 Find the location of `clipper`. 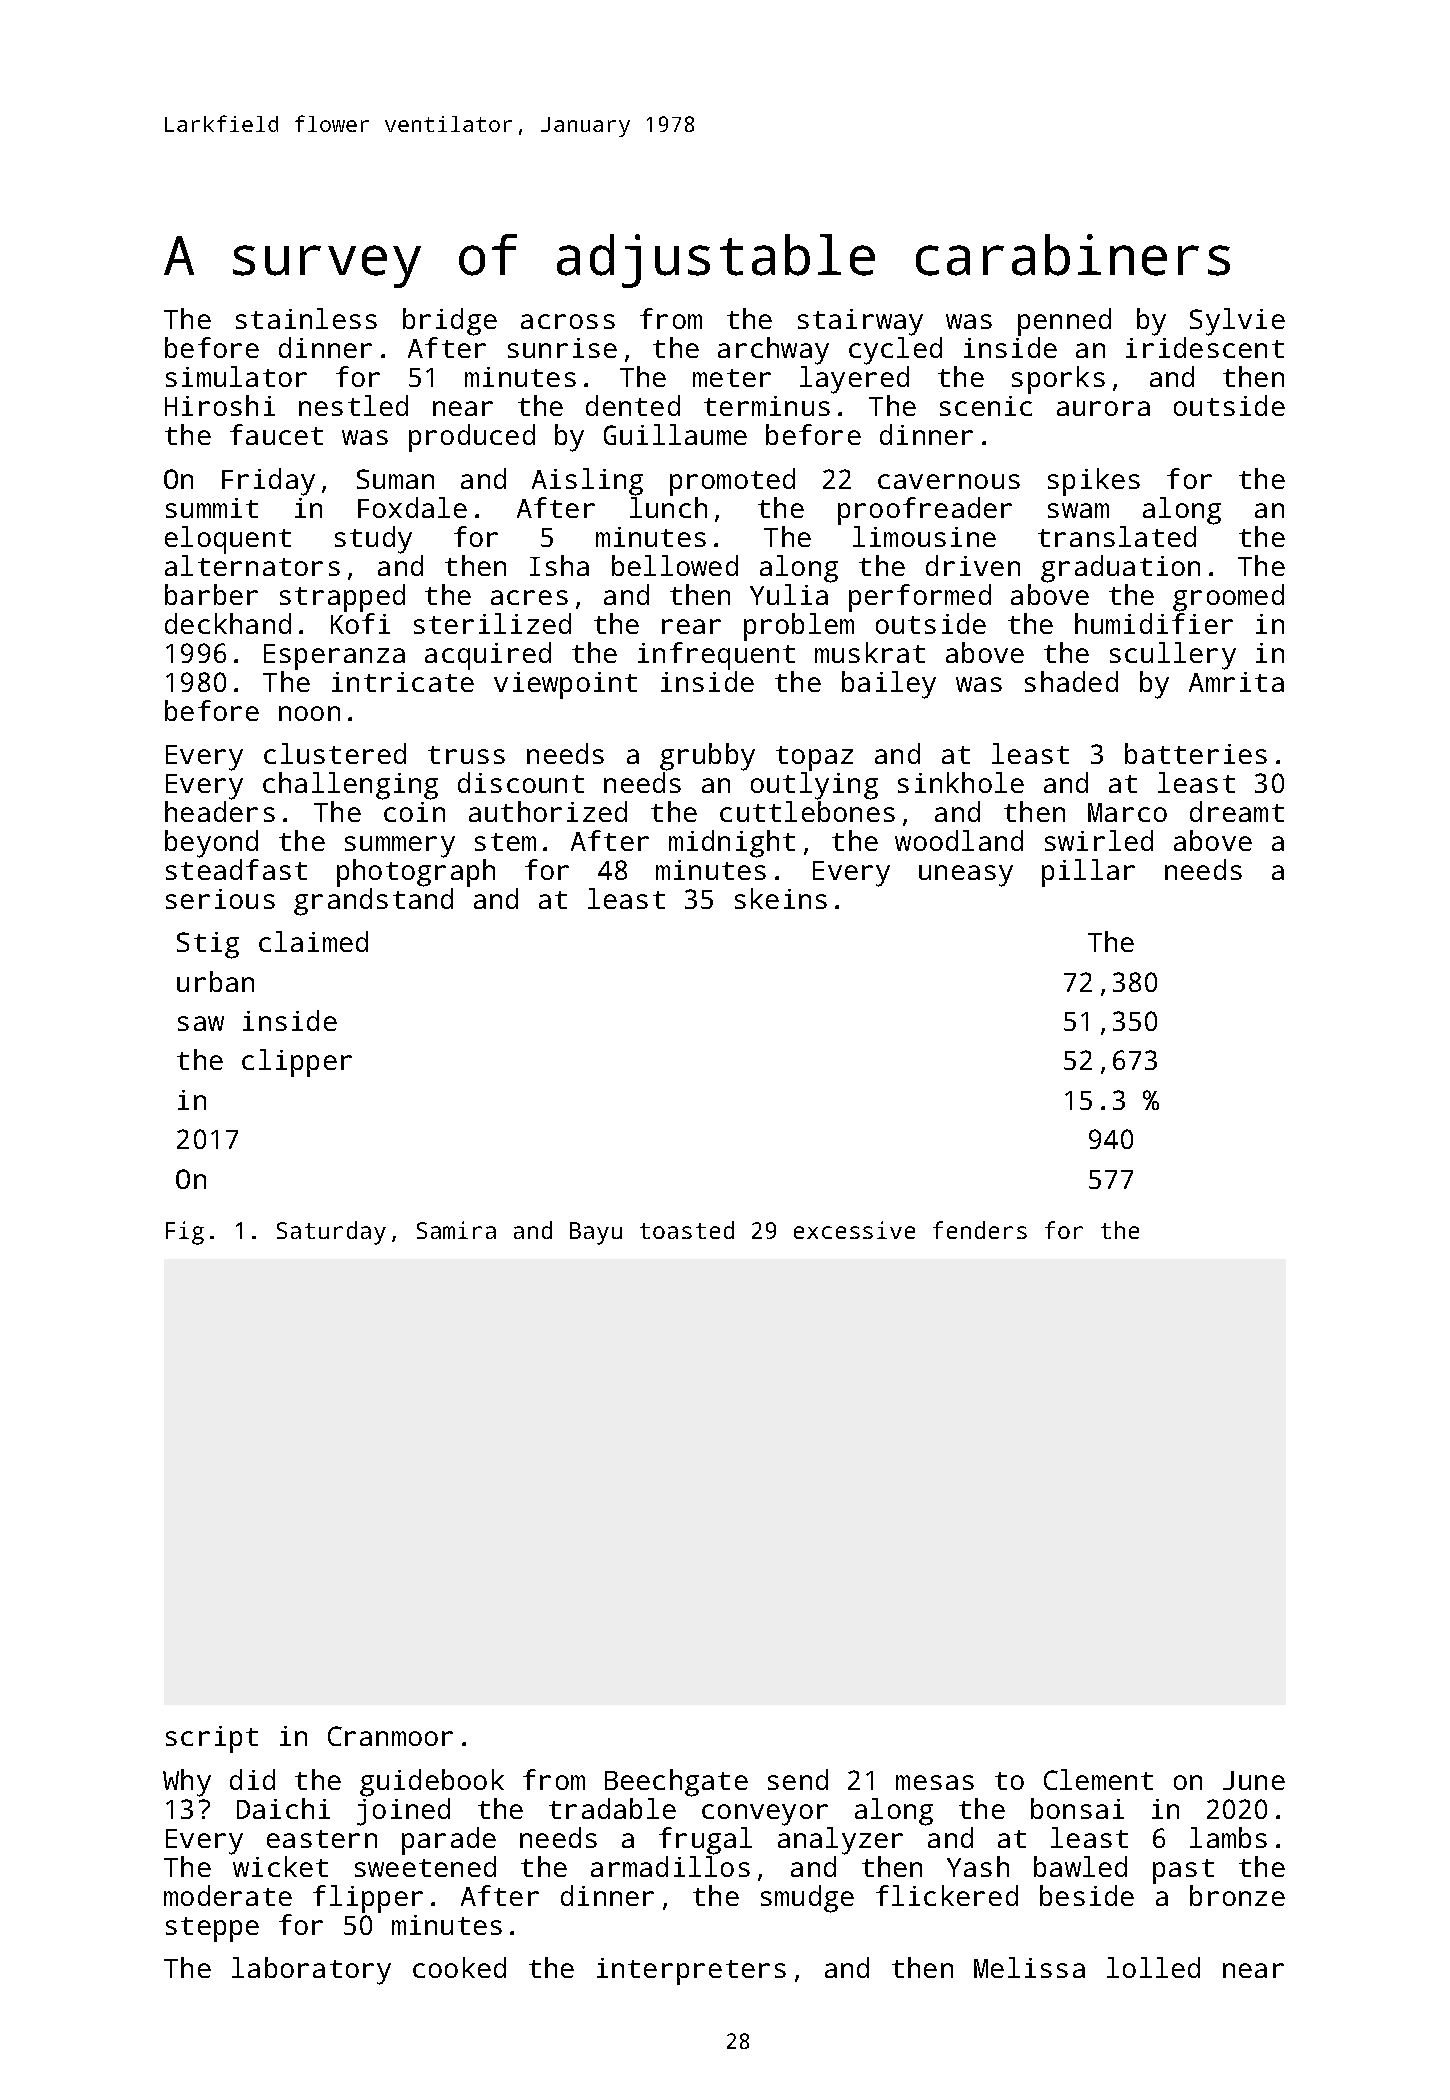

clipper is located at coordinates (297, 1063).
